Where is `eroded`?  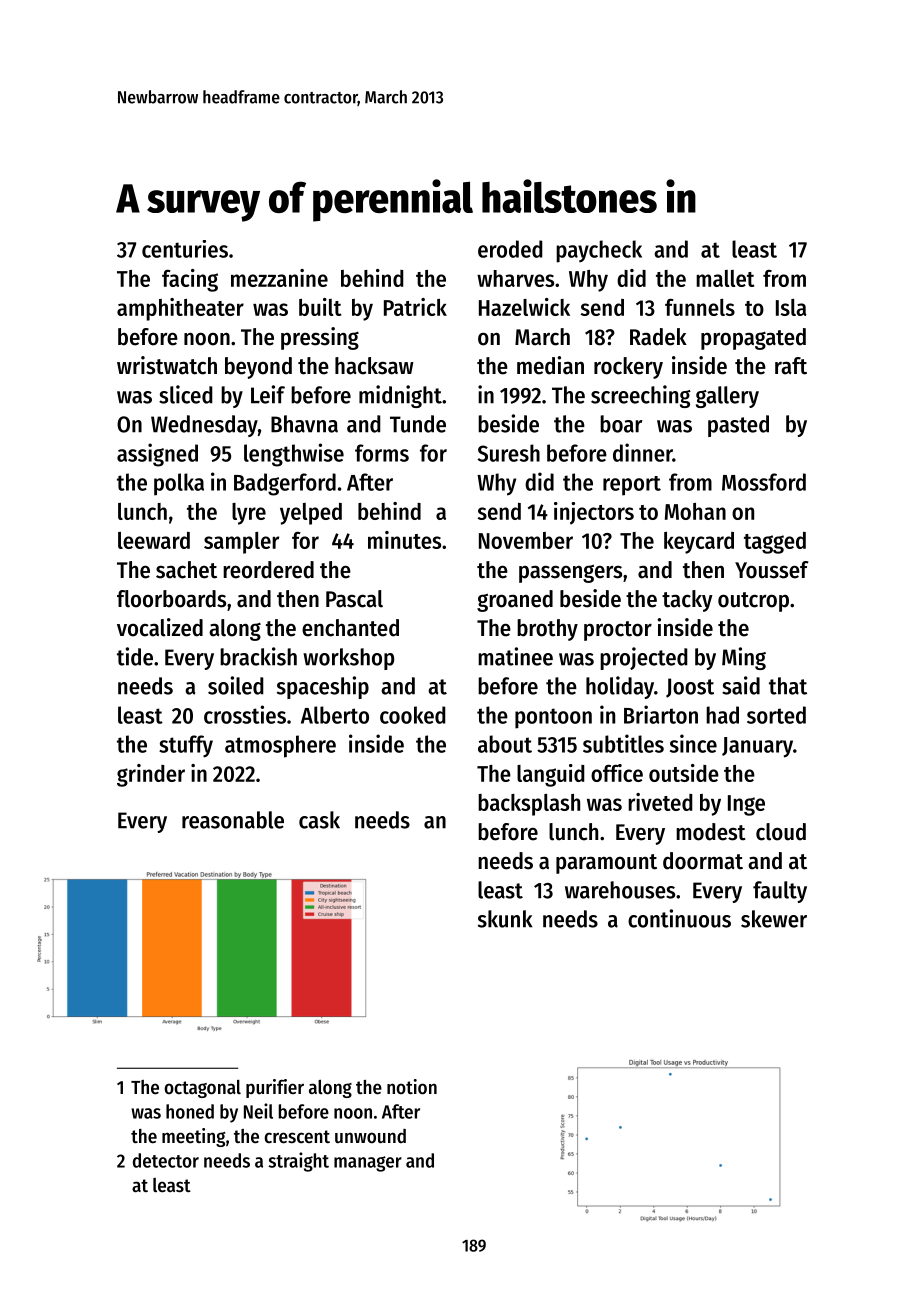
eroded is located at coordinates (510, 249).
